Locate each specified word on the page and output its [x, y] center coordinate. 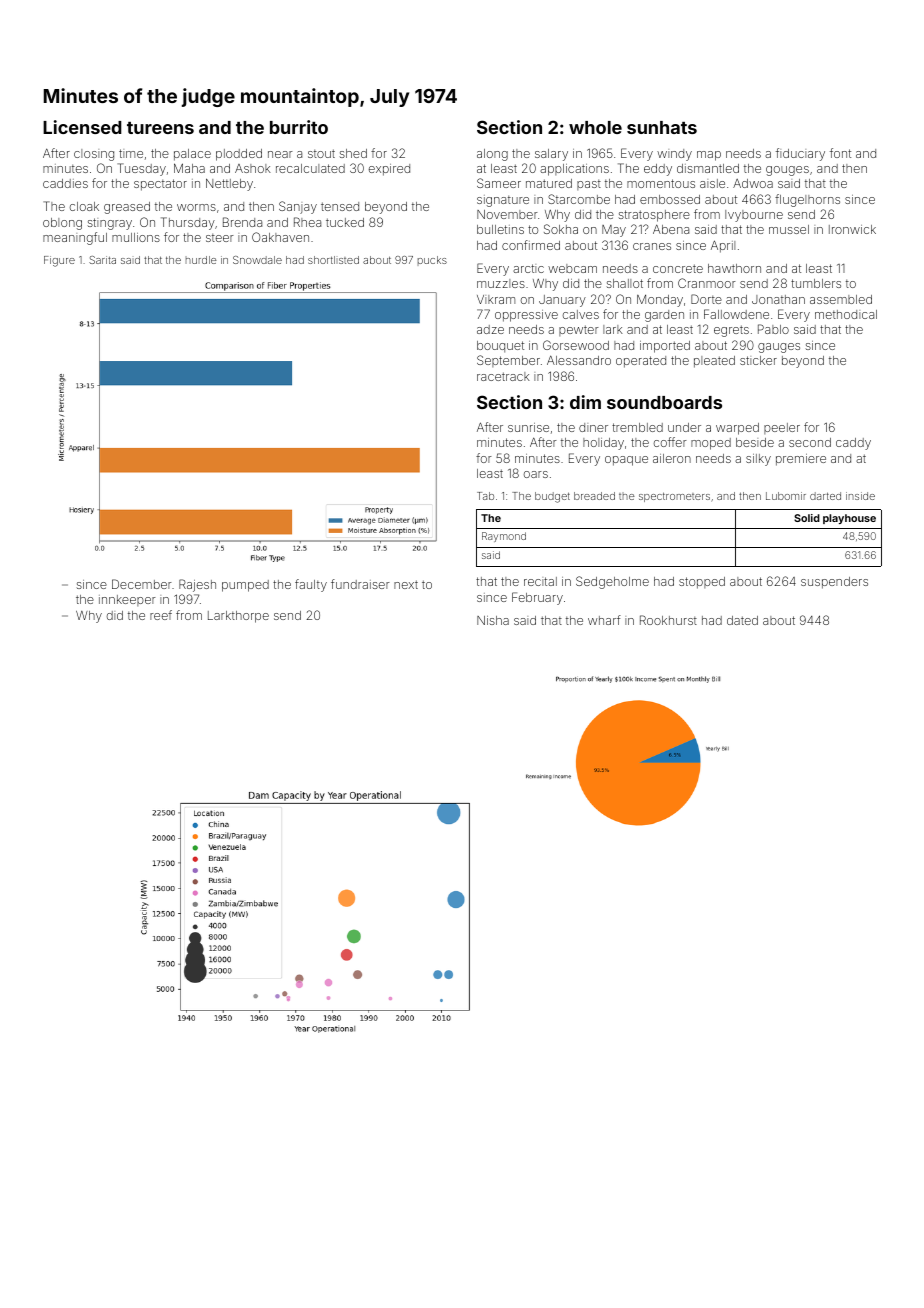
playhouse [849, 519]
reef [161, 615]
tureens [160, 128]
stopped [702, 583]
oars [536, 474]
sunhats [662, 127]
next [406, 584]
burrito [299, 127]
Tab [485, 496]
